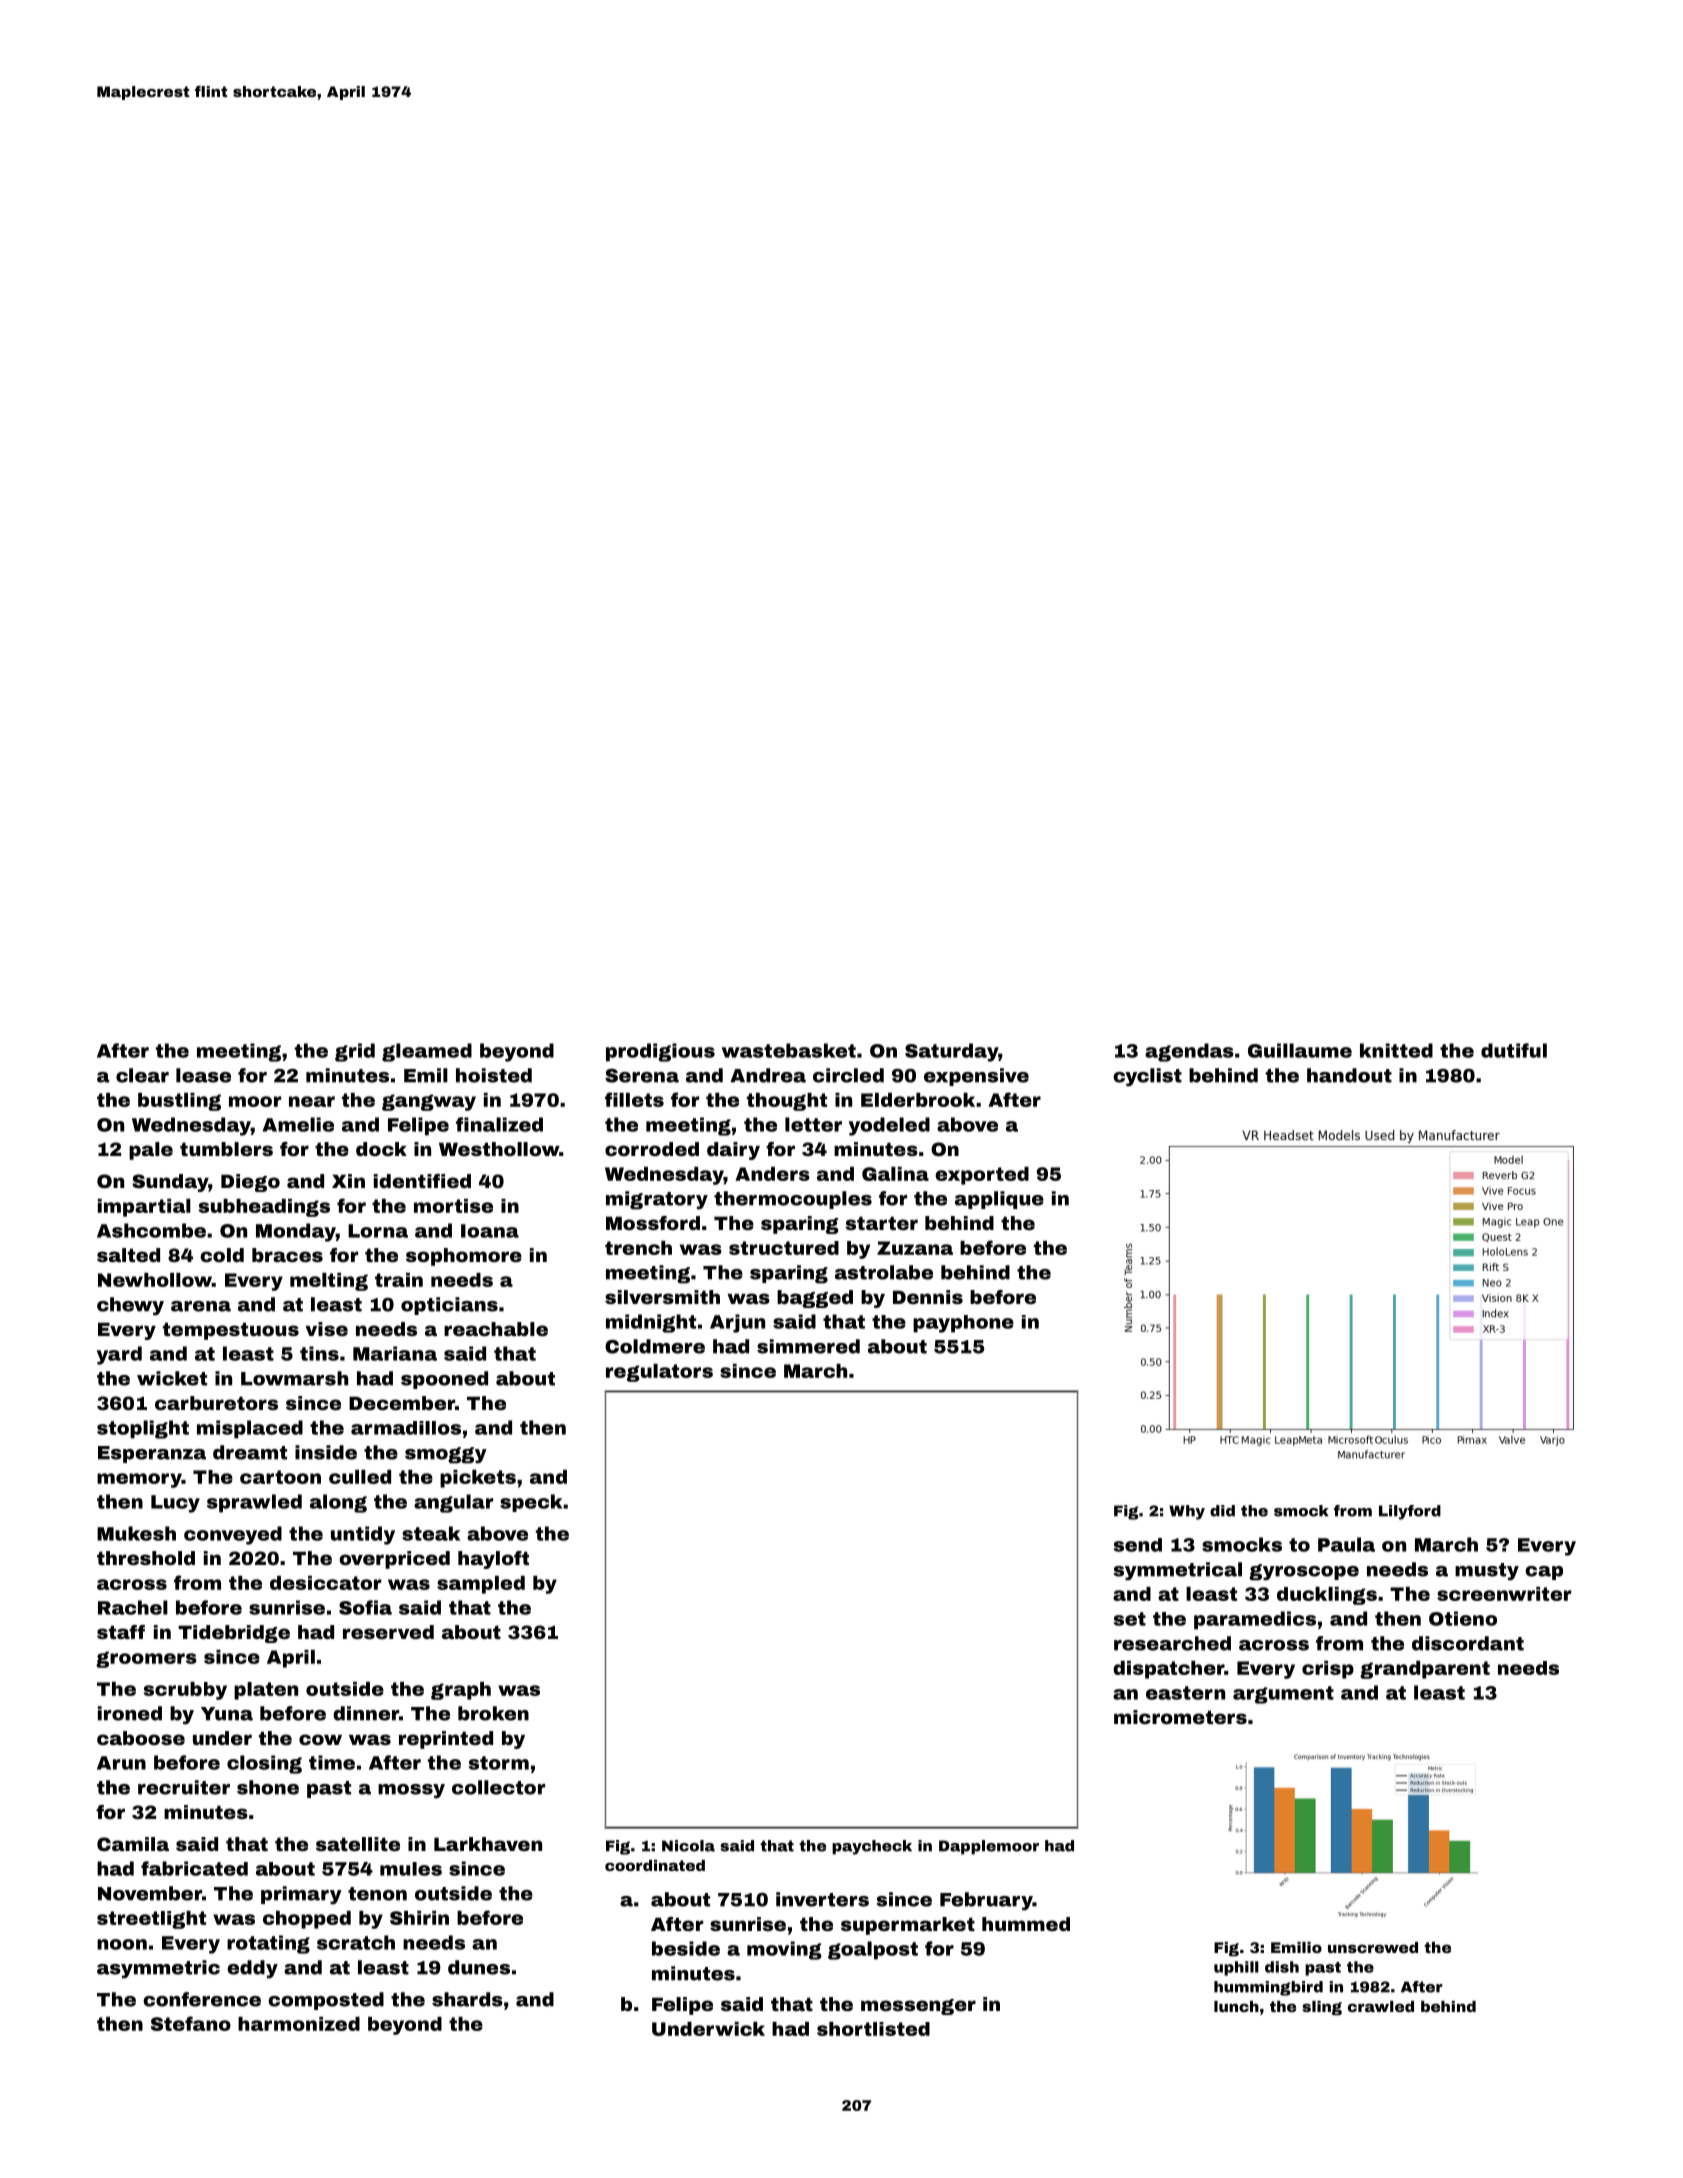 The width and height of the document is (1683, 2178). What do you see at coordinates (808, 1346) in the document?
I see `simmered` at bounding box center [808, 1346].
